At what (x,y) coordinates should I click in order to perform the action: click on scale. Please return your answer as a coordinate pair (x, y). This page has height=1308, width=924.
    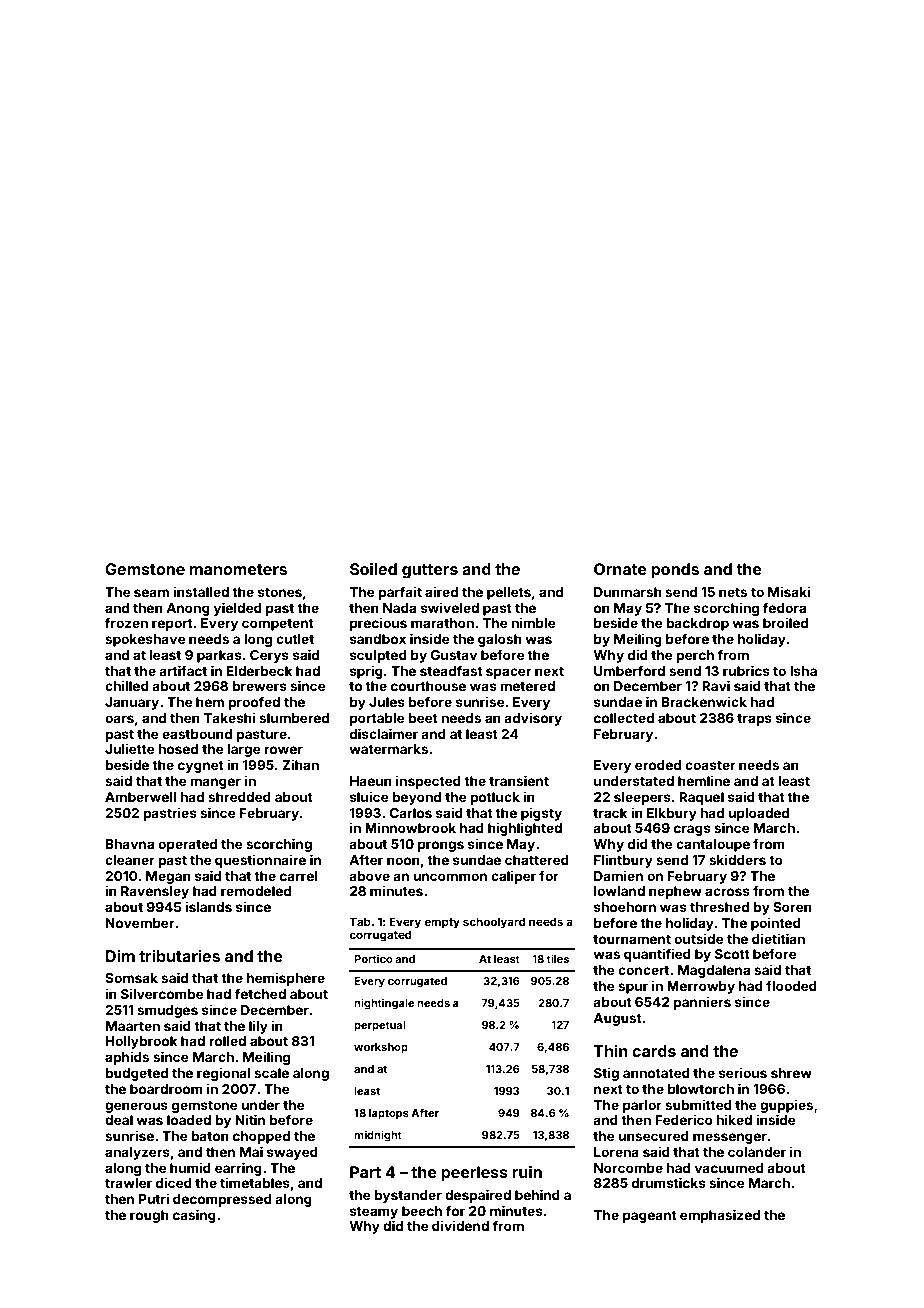
    Looking at the image, I should click on (271, 1073).
